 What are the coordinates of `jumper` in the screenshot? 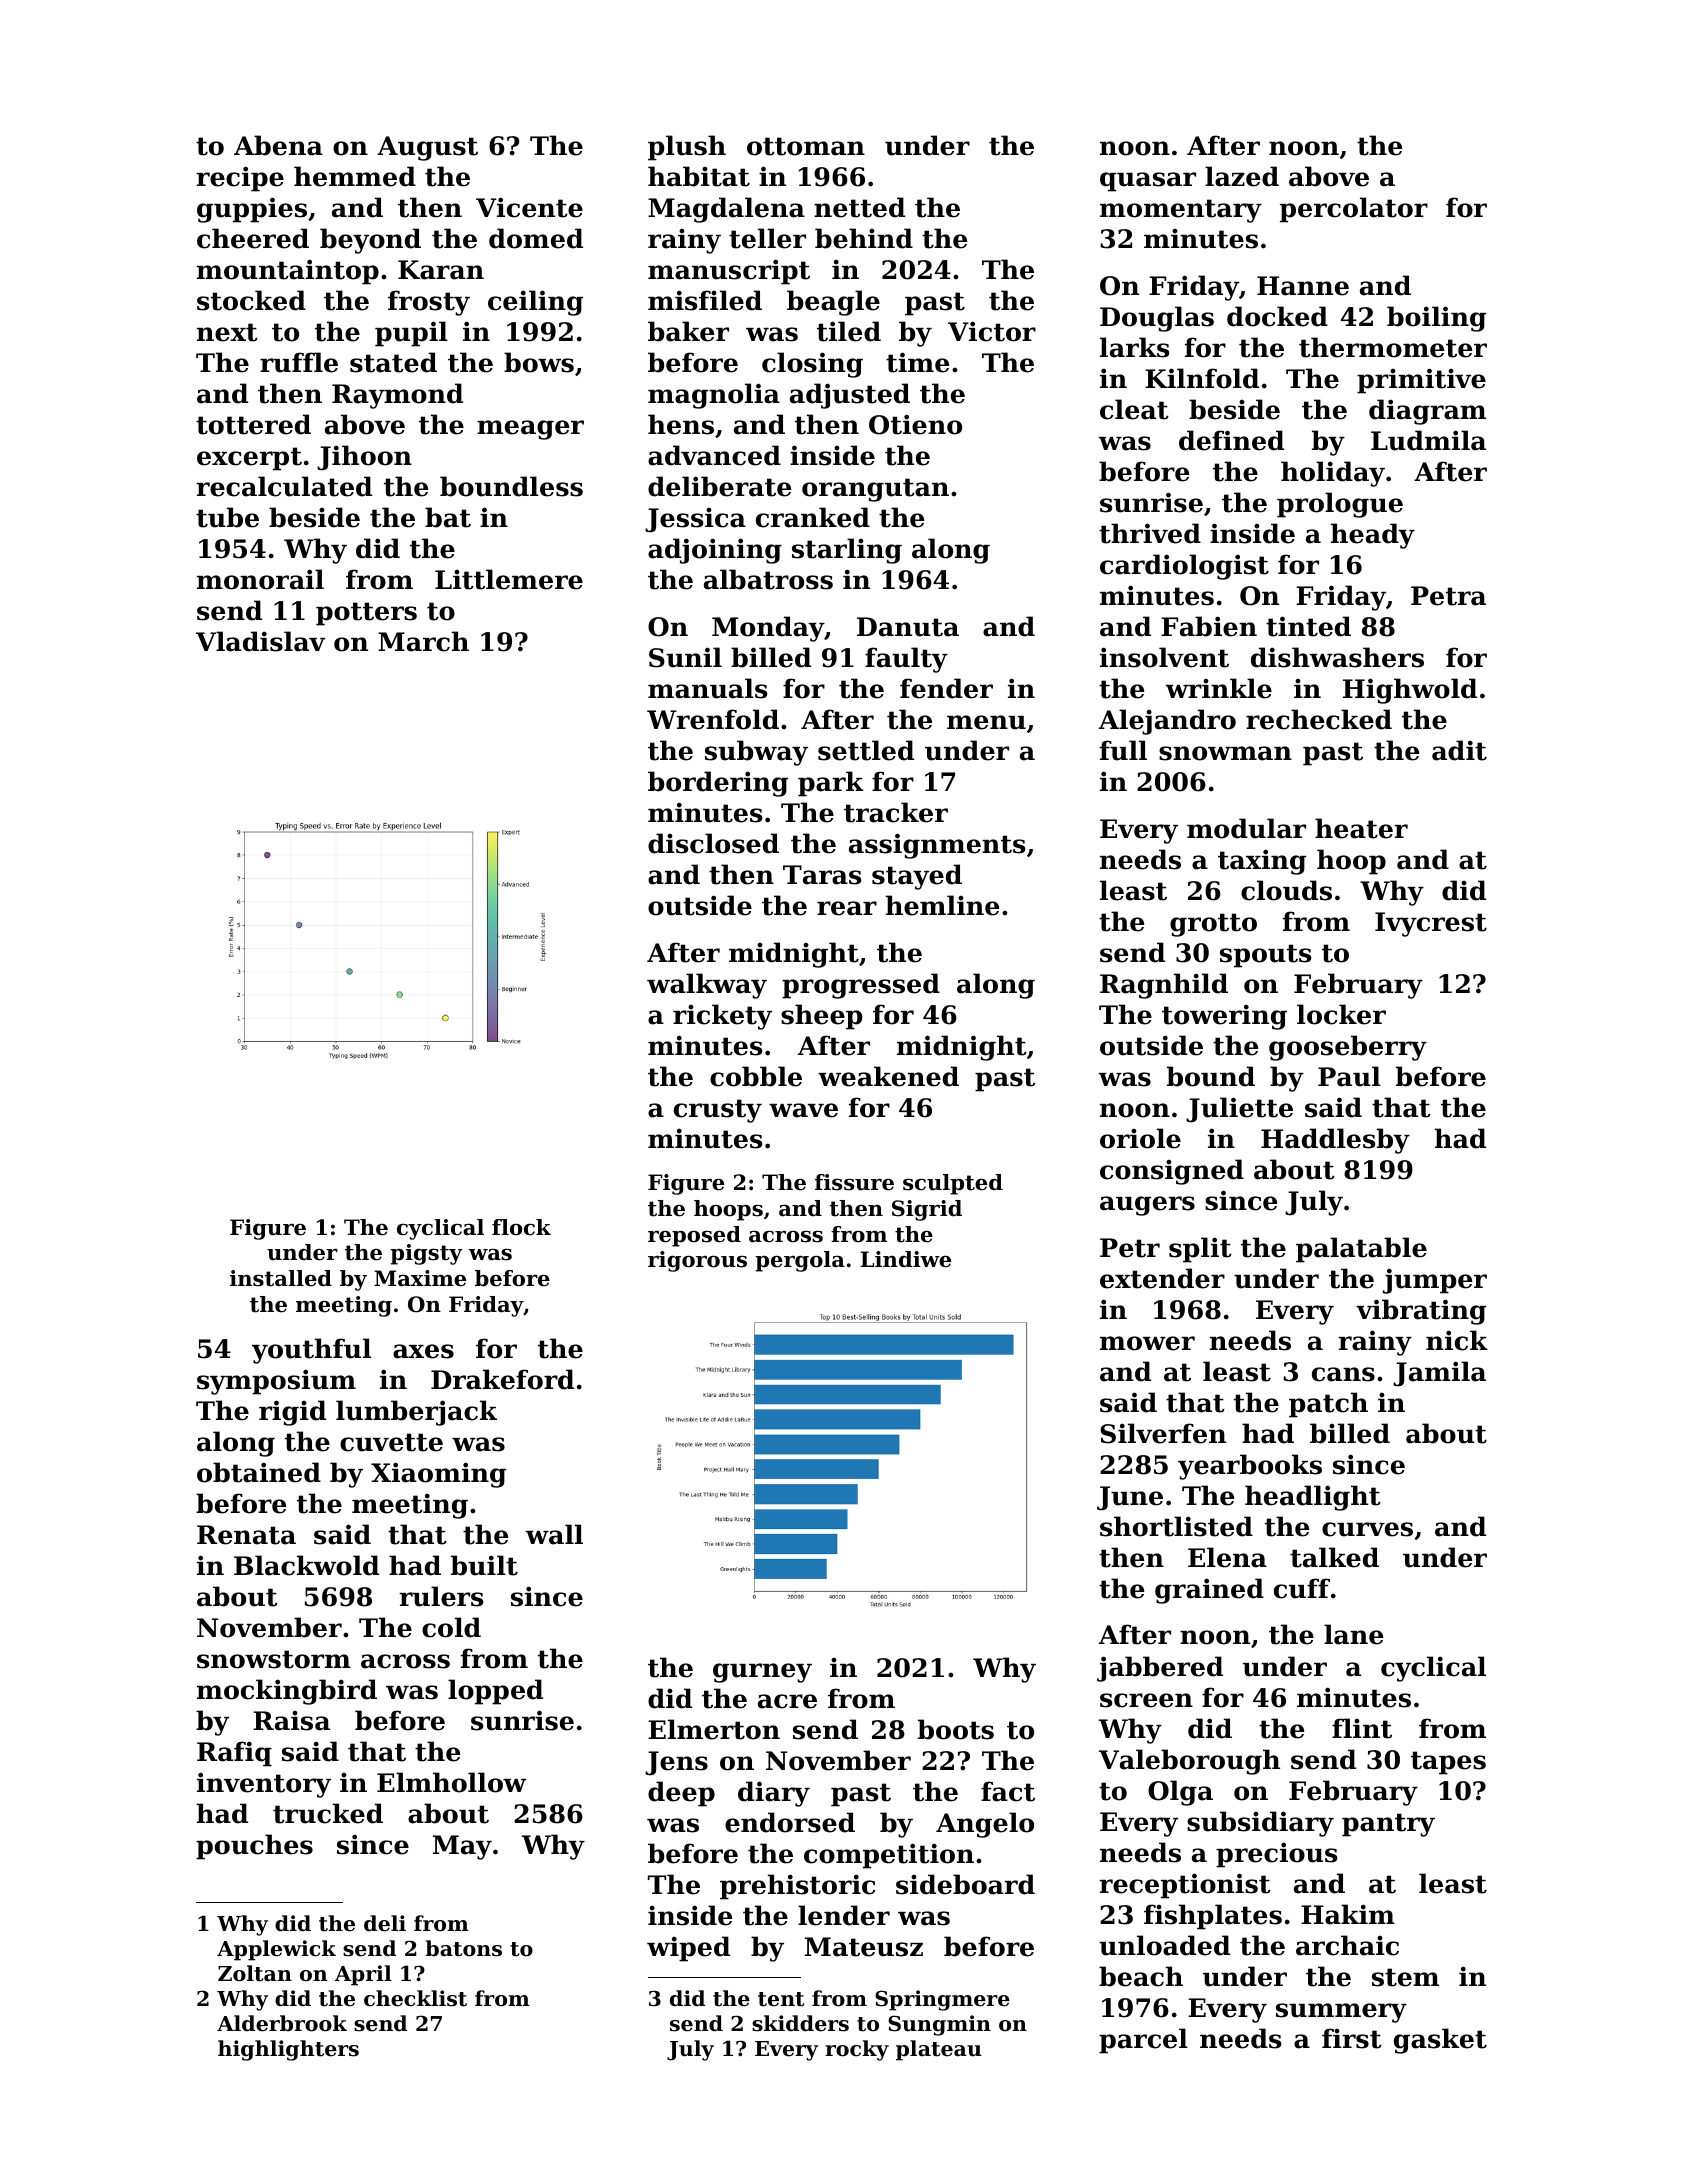 It's located at (1435, 1281).
